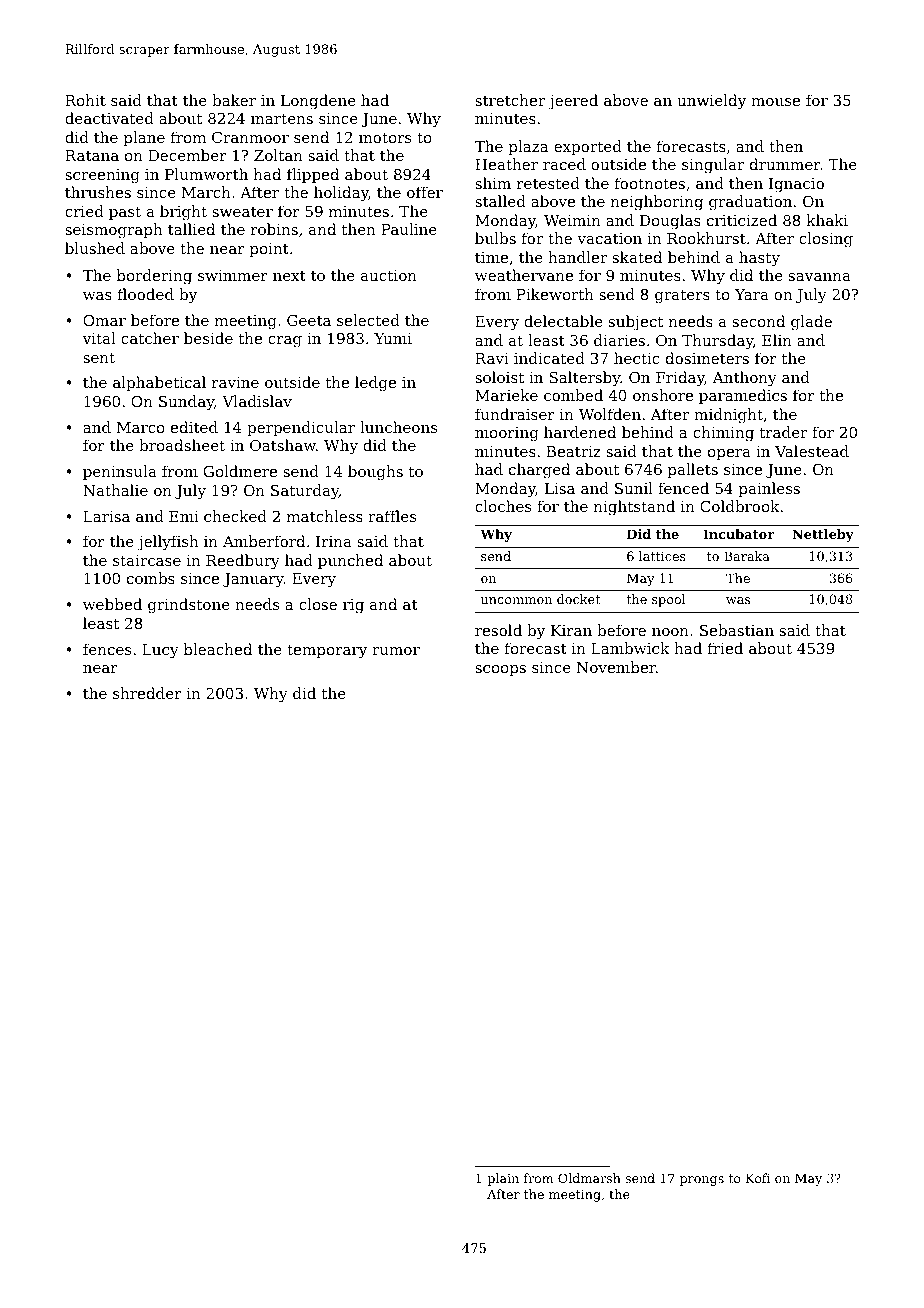 The image size is (924, 1308). What do you see at coordinates (750, 203) in the screenshot?
I see `graduation` at bounding box center [750, 203].
